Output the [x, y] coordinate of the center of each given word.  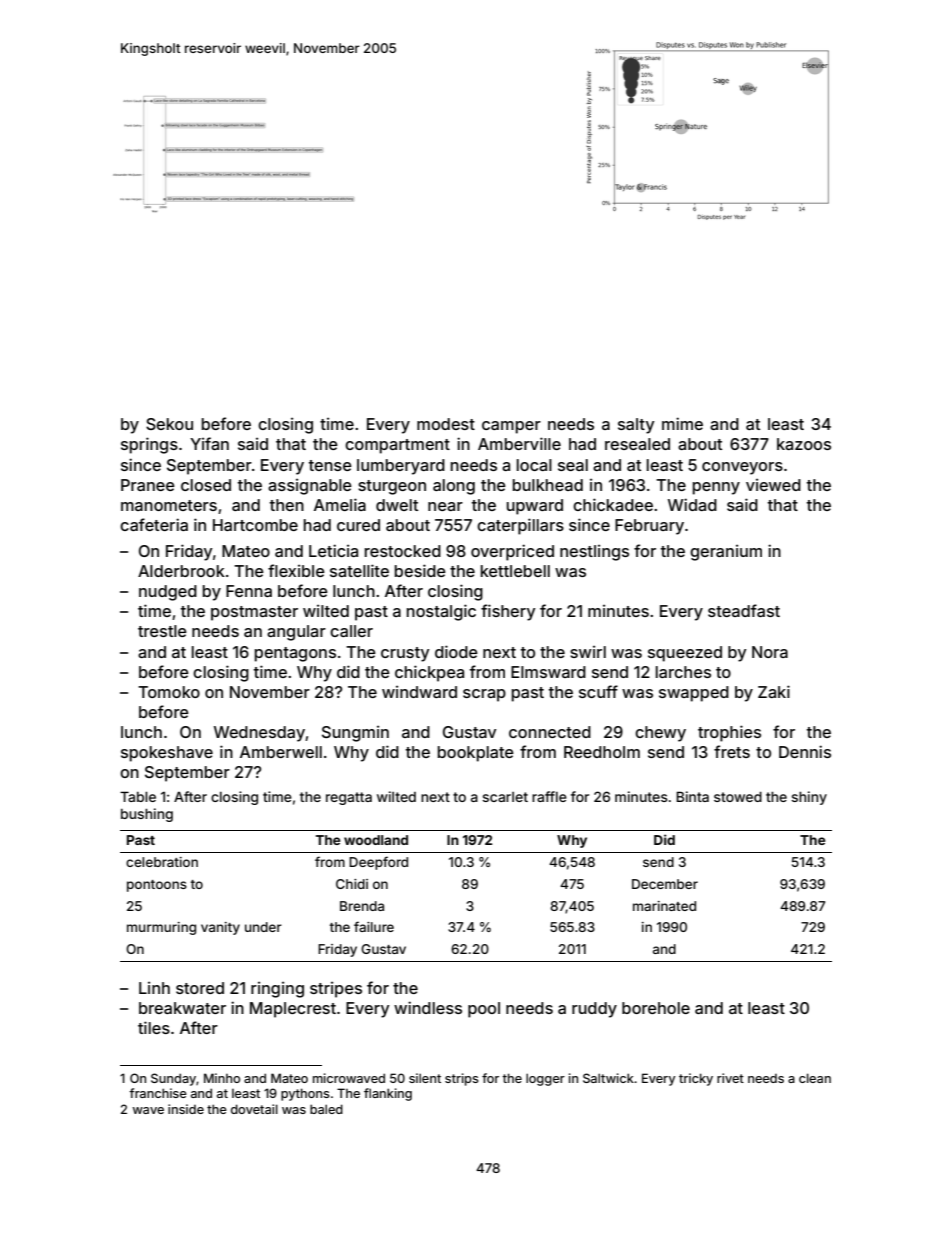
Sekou [169, 424]
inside [186, 1109]
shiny [809, 798]
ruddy [594, 1010]
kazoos [804, 444]
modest [446, 424]
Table [138, 796]
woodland [376, 840]
